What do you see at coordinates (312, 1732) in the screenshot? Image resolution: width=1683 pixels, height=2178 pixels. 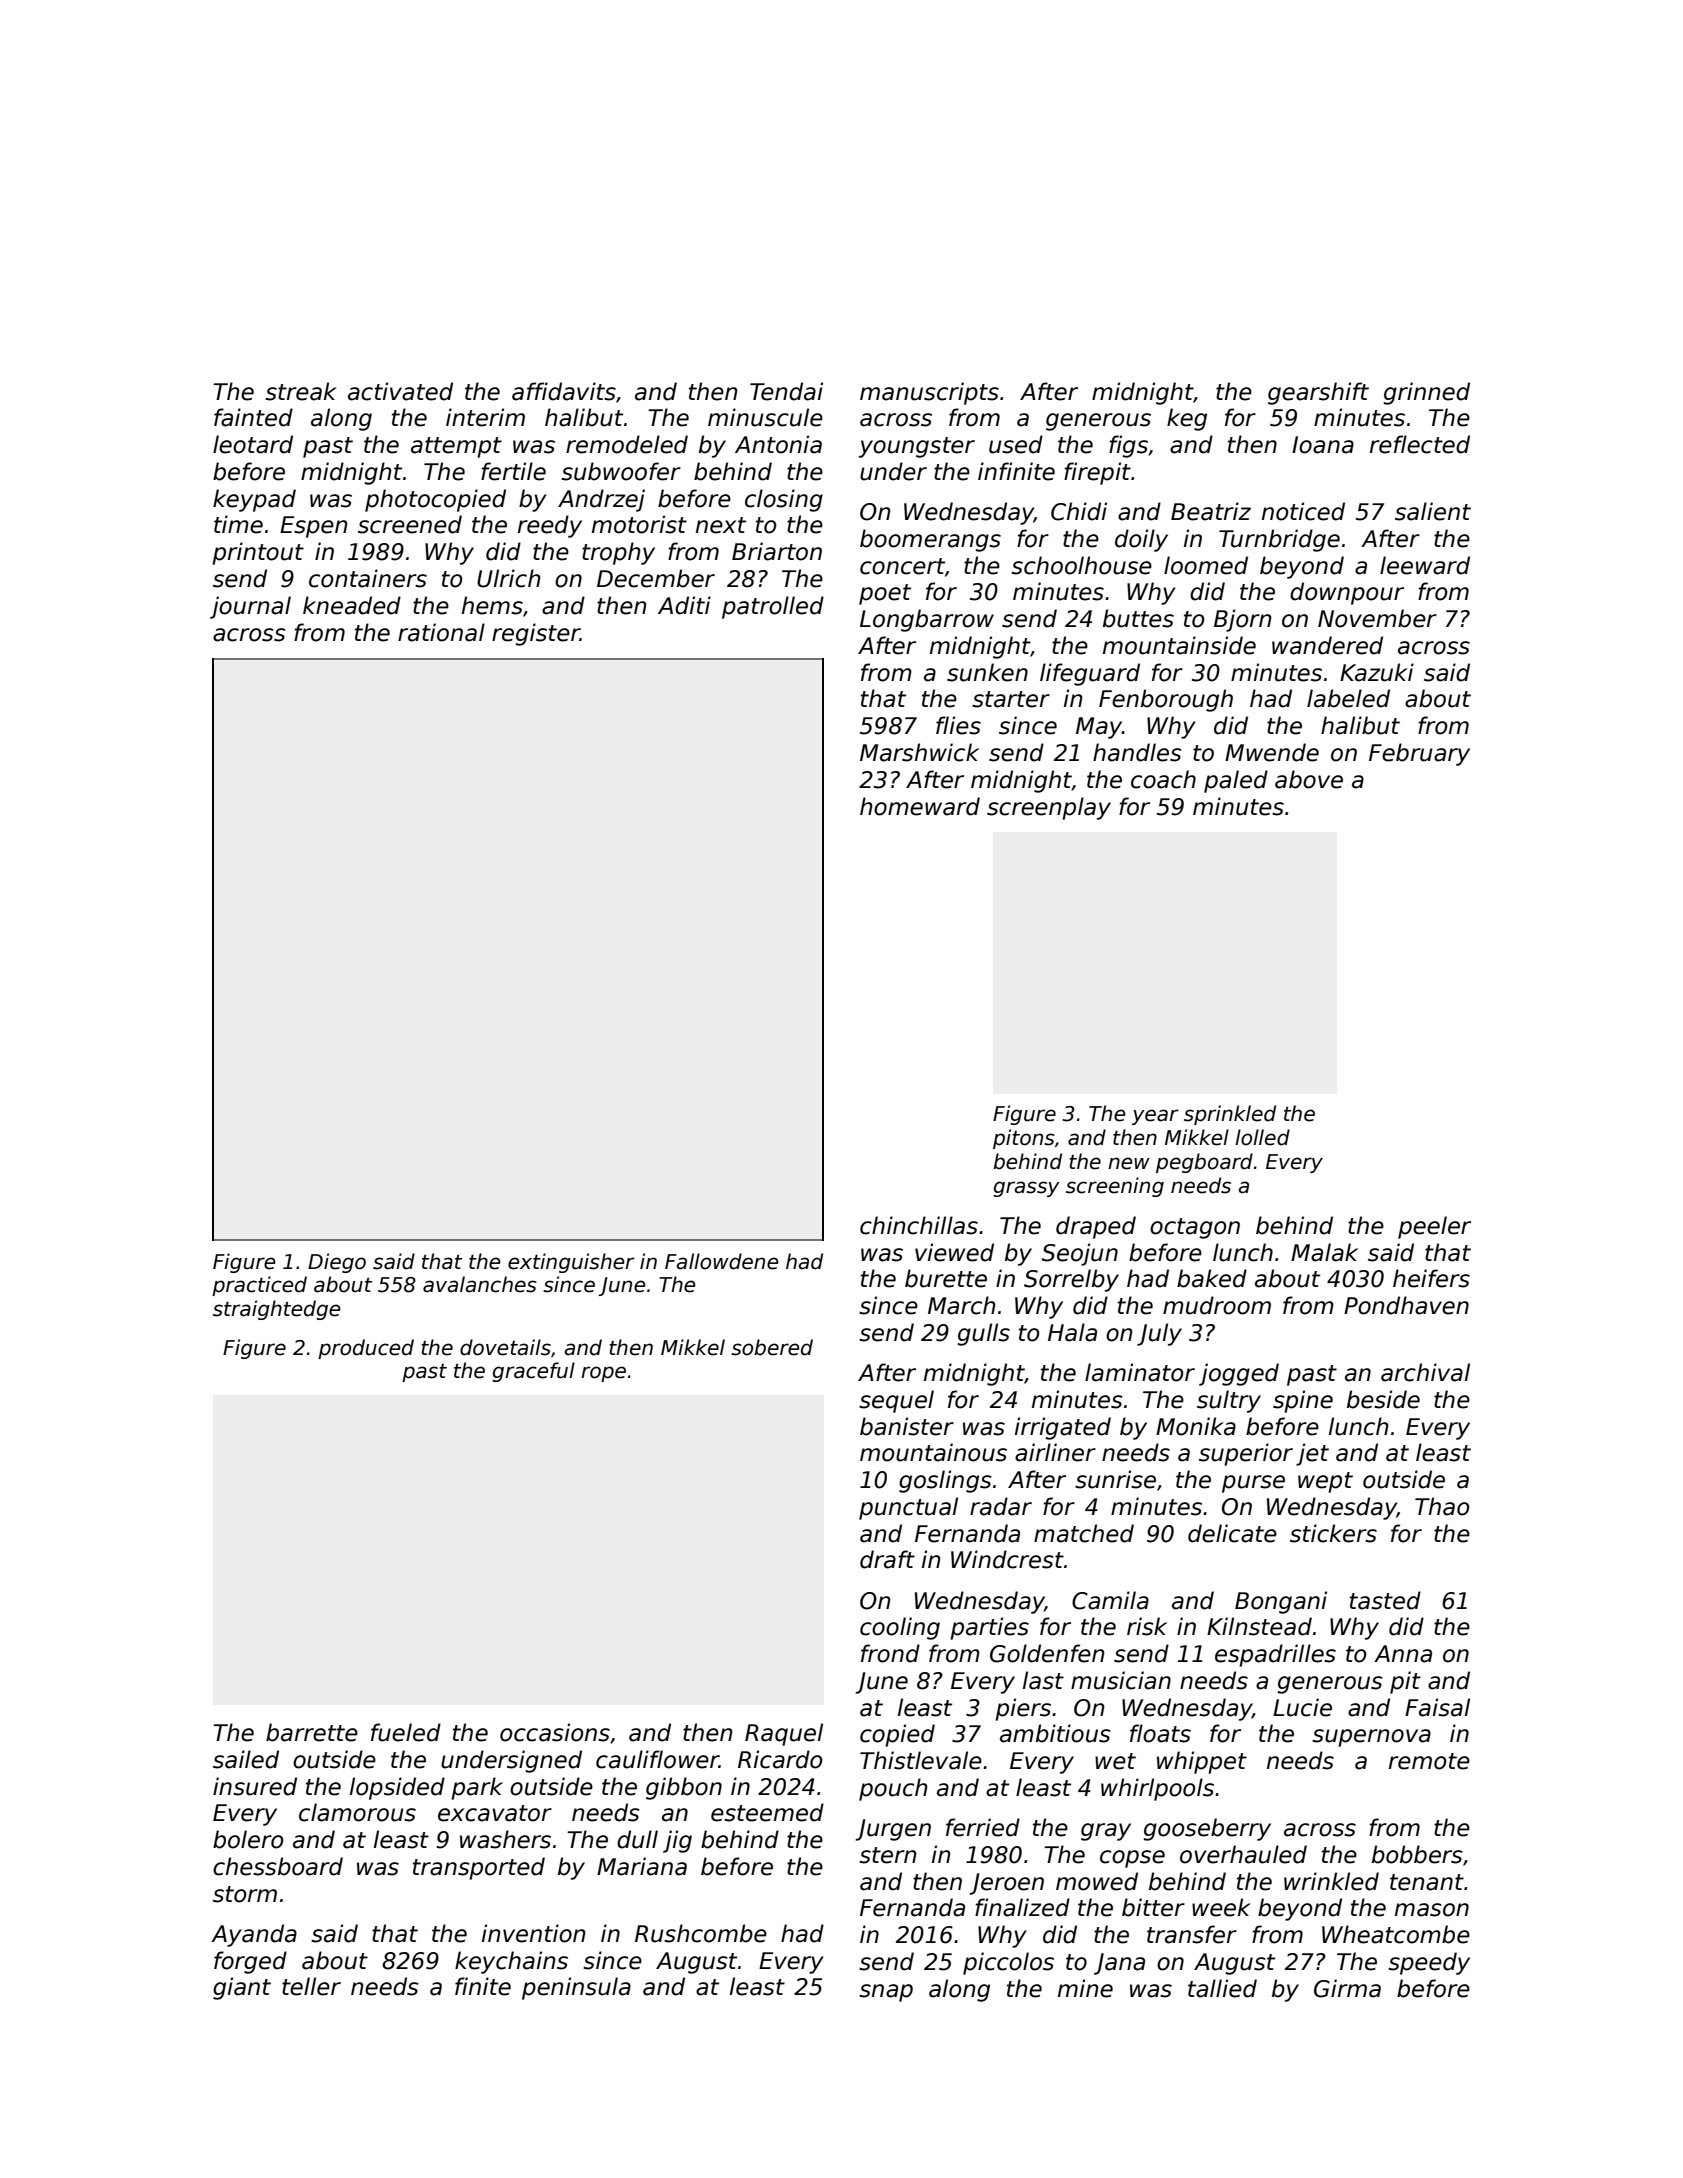 I see `barrette` at bounding box center [312, 1732].
